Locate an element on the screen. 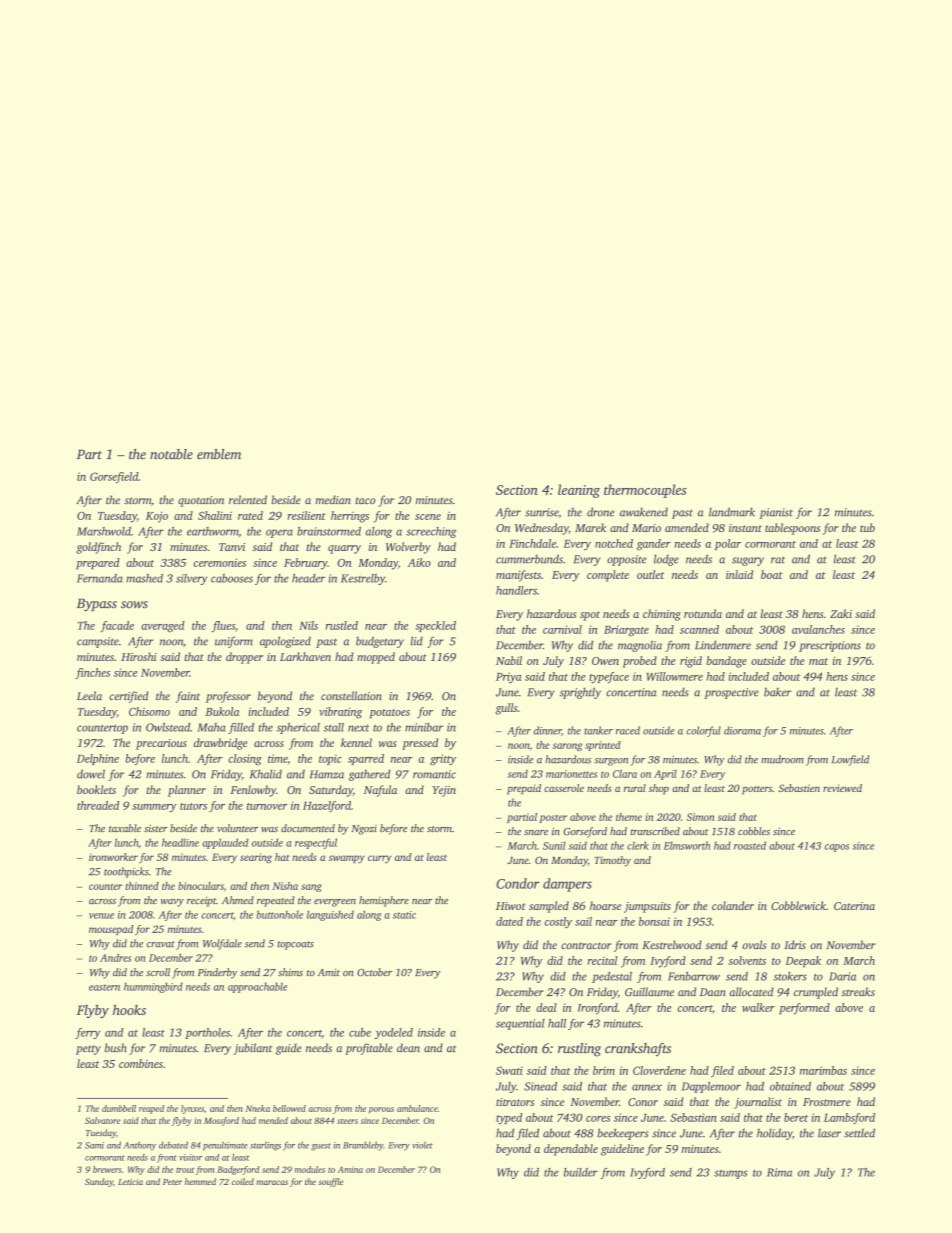 The height and width of the screenshot is (1233, 952). quotation is located at coordinates (201, 501).
